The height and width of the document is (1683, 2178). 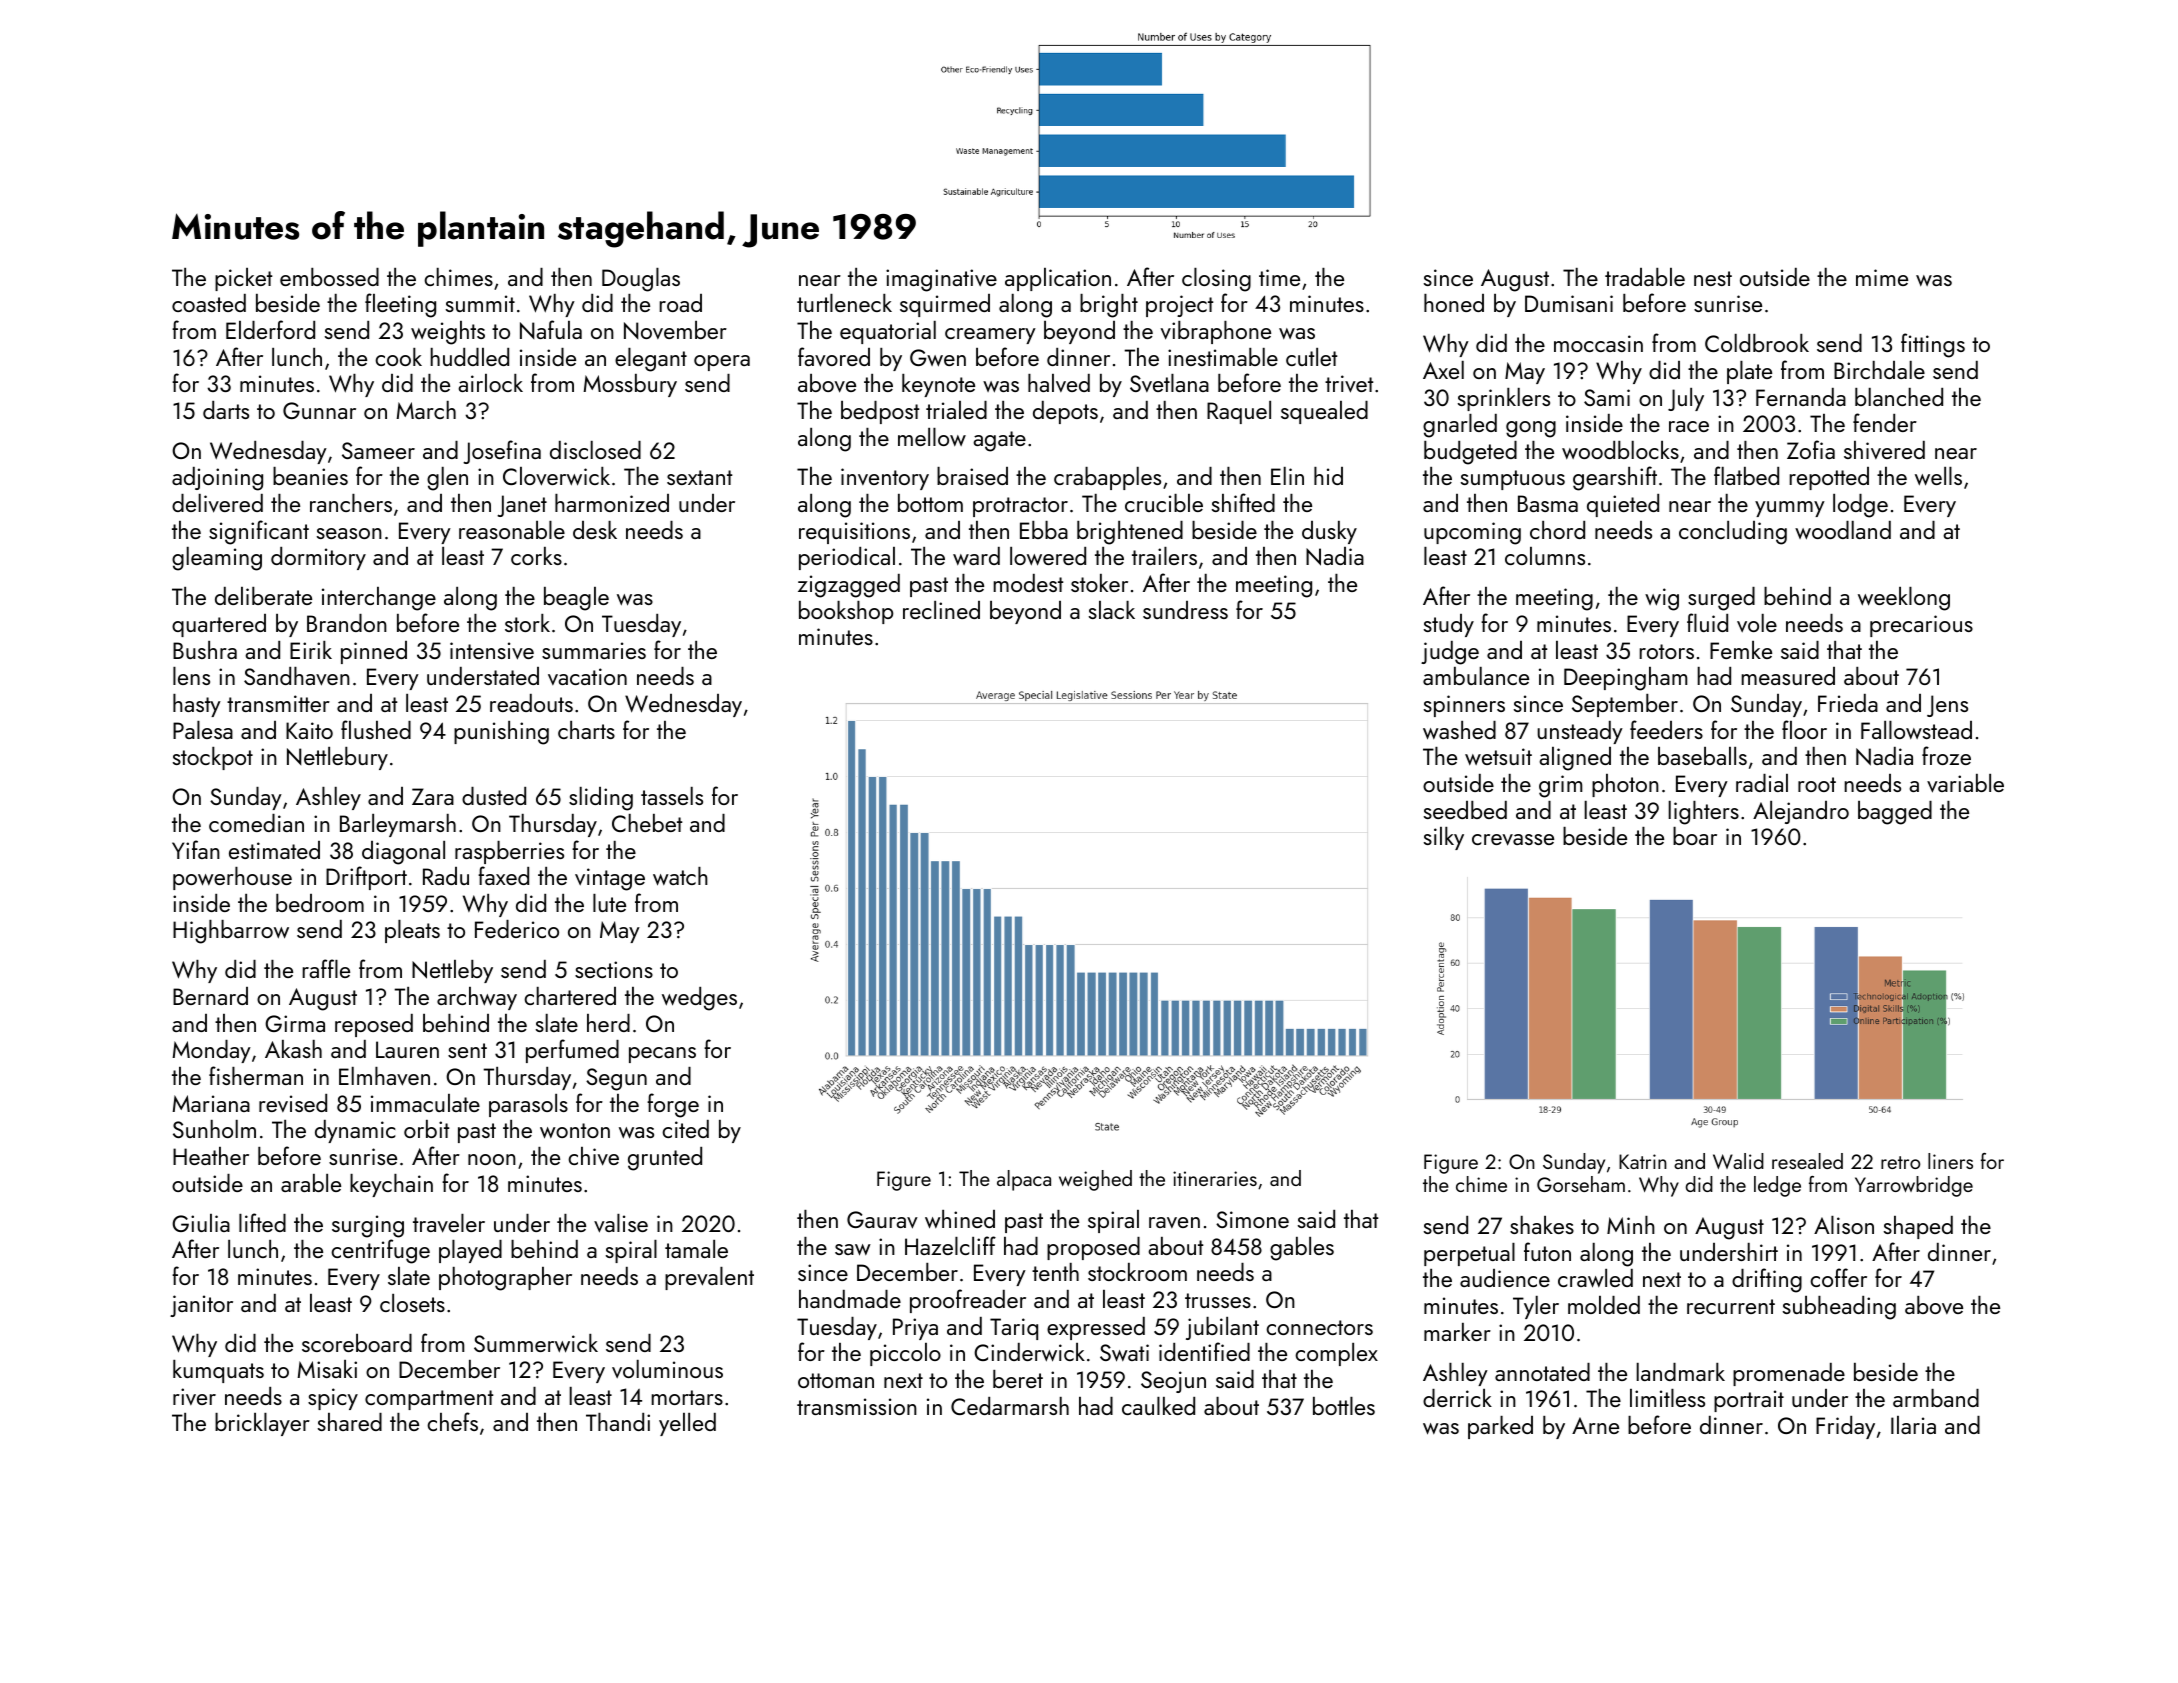 What do you see at coordinates (846, 612) in the document?
I see `bookshop` at bounding box center [846, 612].
